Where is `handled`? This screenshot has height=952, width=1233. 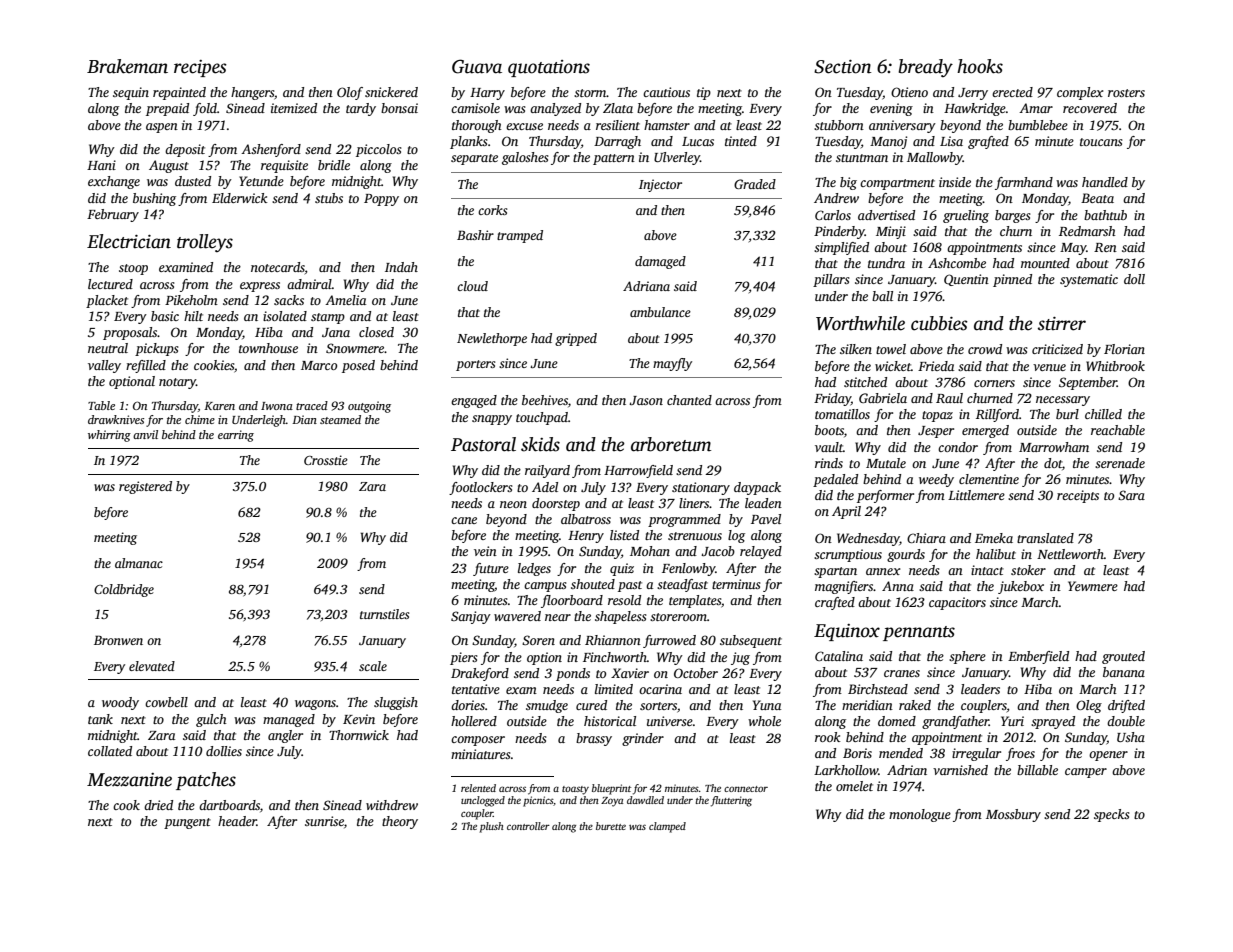
handled is located at coordinates (1105, 182).
